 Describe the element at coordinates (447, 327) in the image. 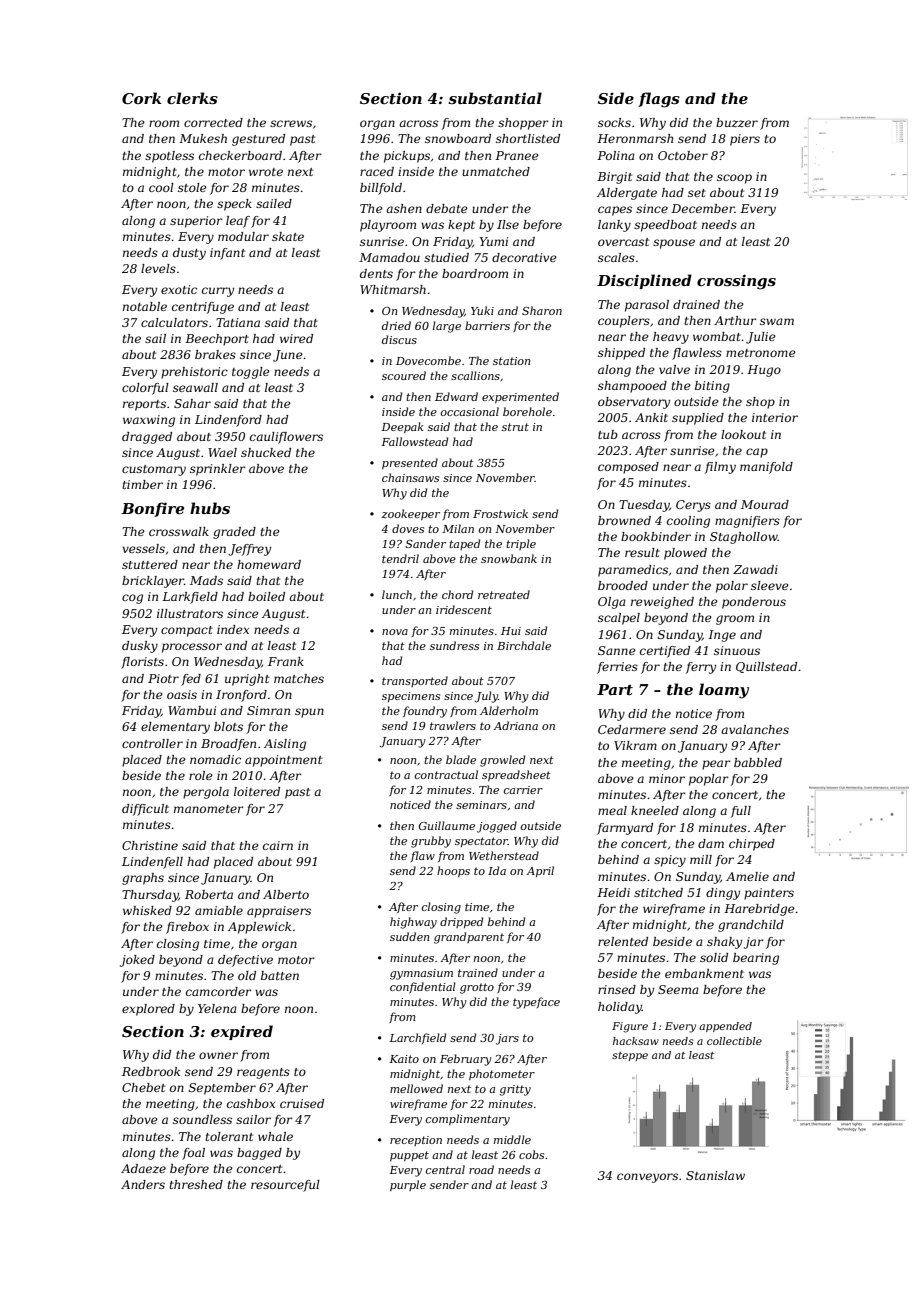

I see `large` at that location.
